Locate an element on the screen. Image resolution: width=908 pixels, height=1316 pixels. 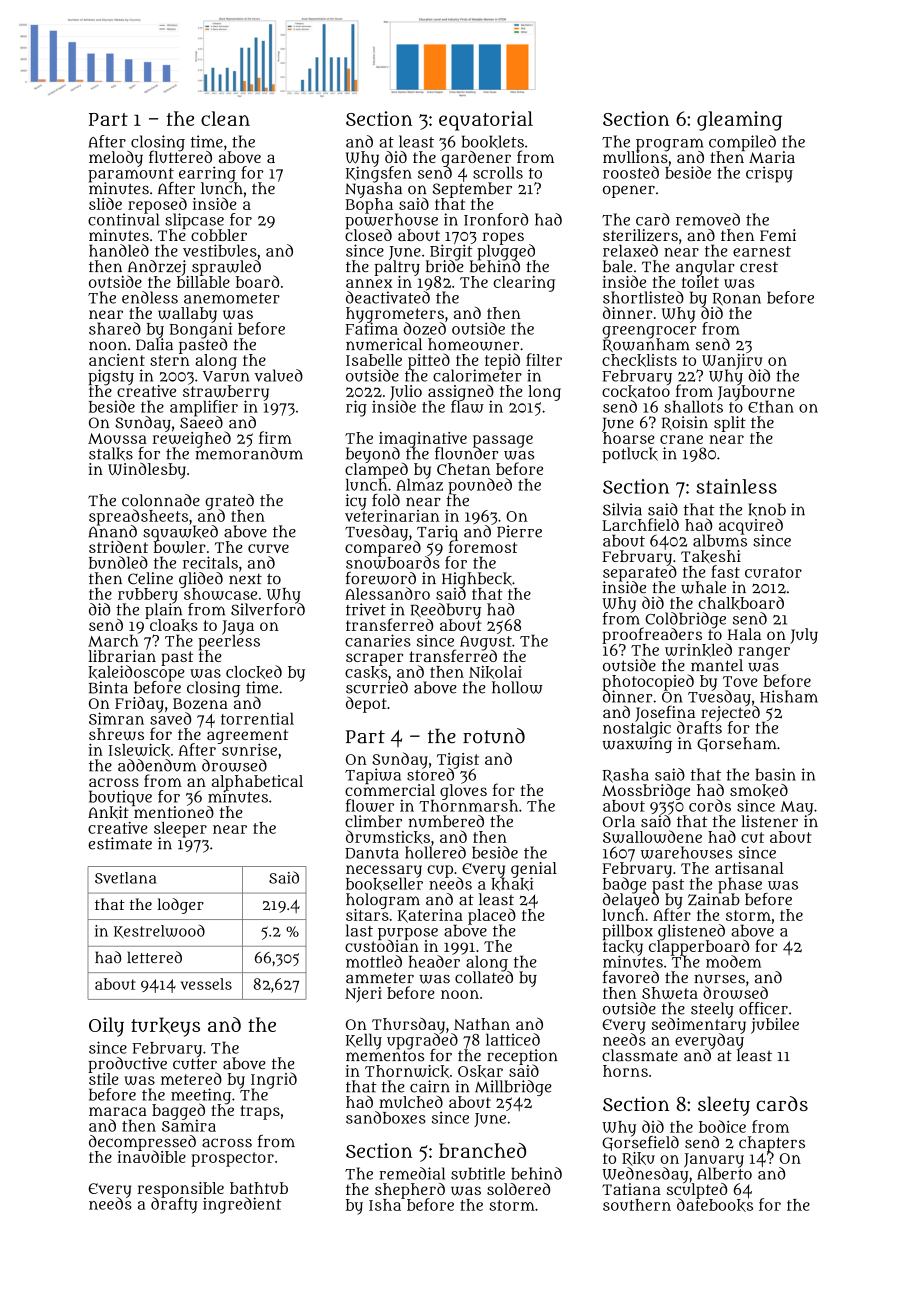
Thornwick is located at coordinates (407, 1071).
